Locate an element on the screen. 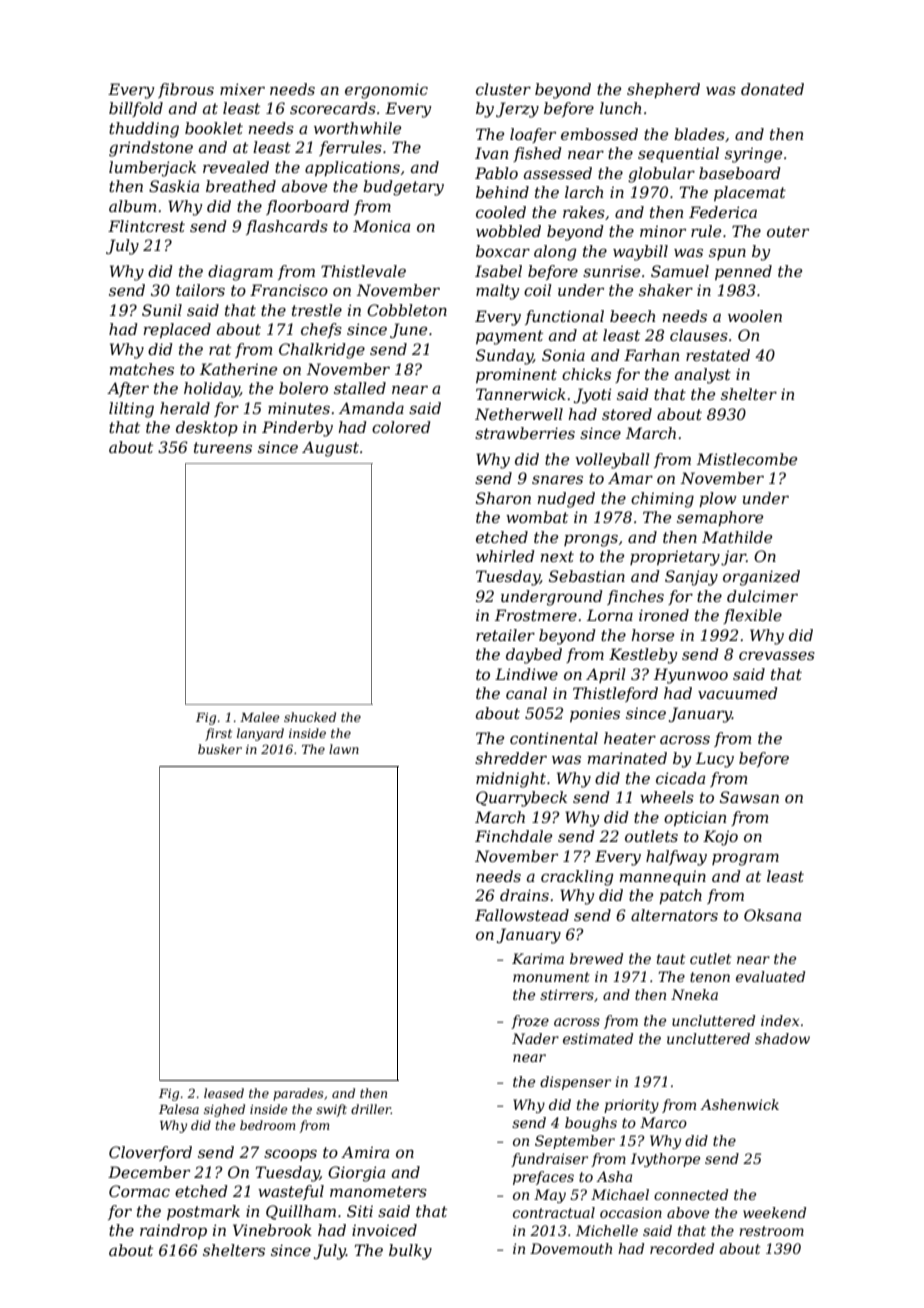  June is located at coordinates (408, 330).
